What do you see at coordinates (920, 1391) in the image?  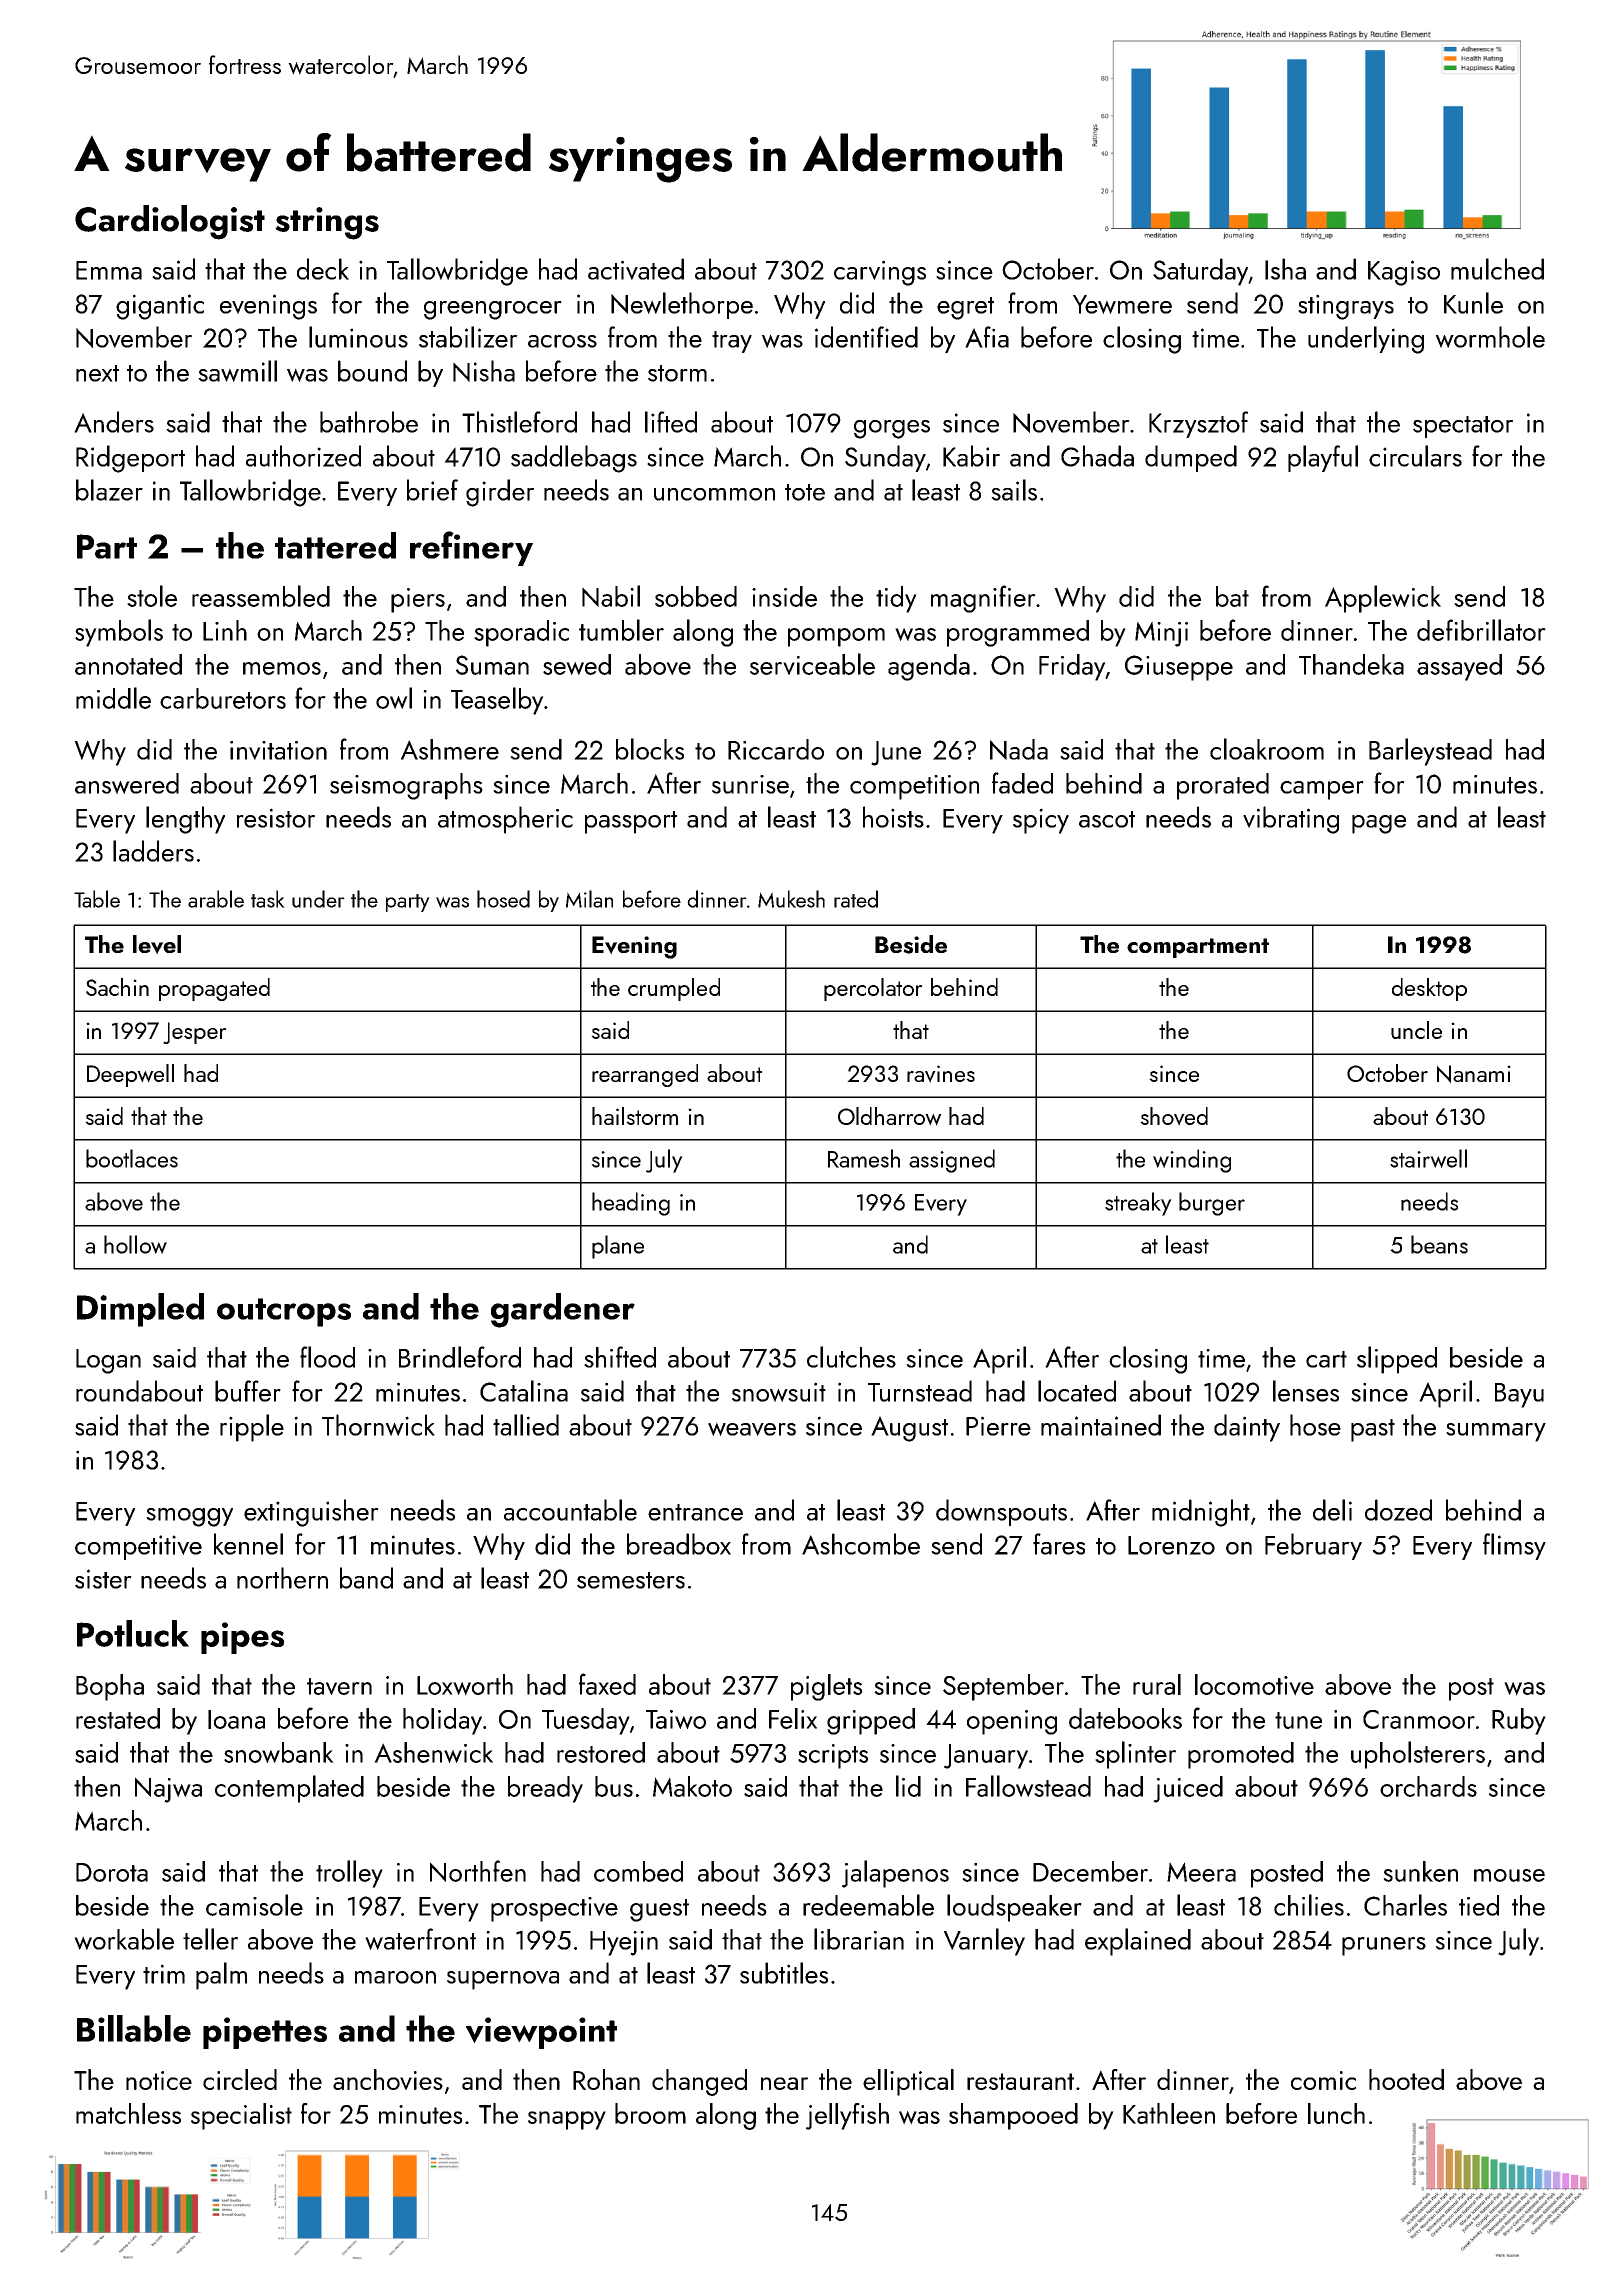 I see `Turnstead` at bounding box center [920, 1391].
